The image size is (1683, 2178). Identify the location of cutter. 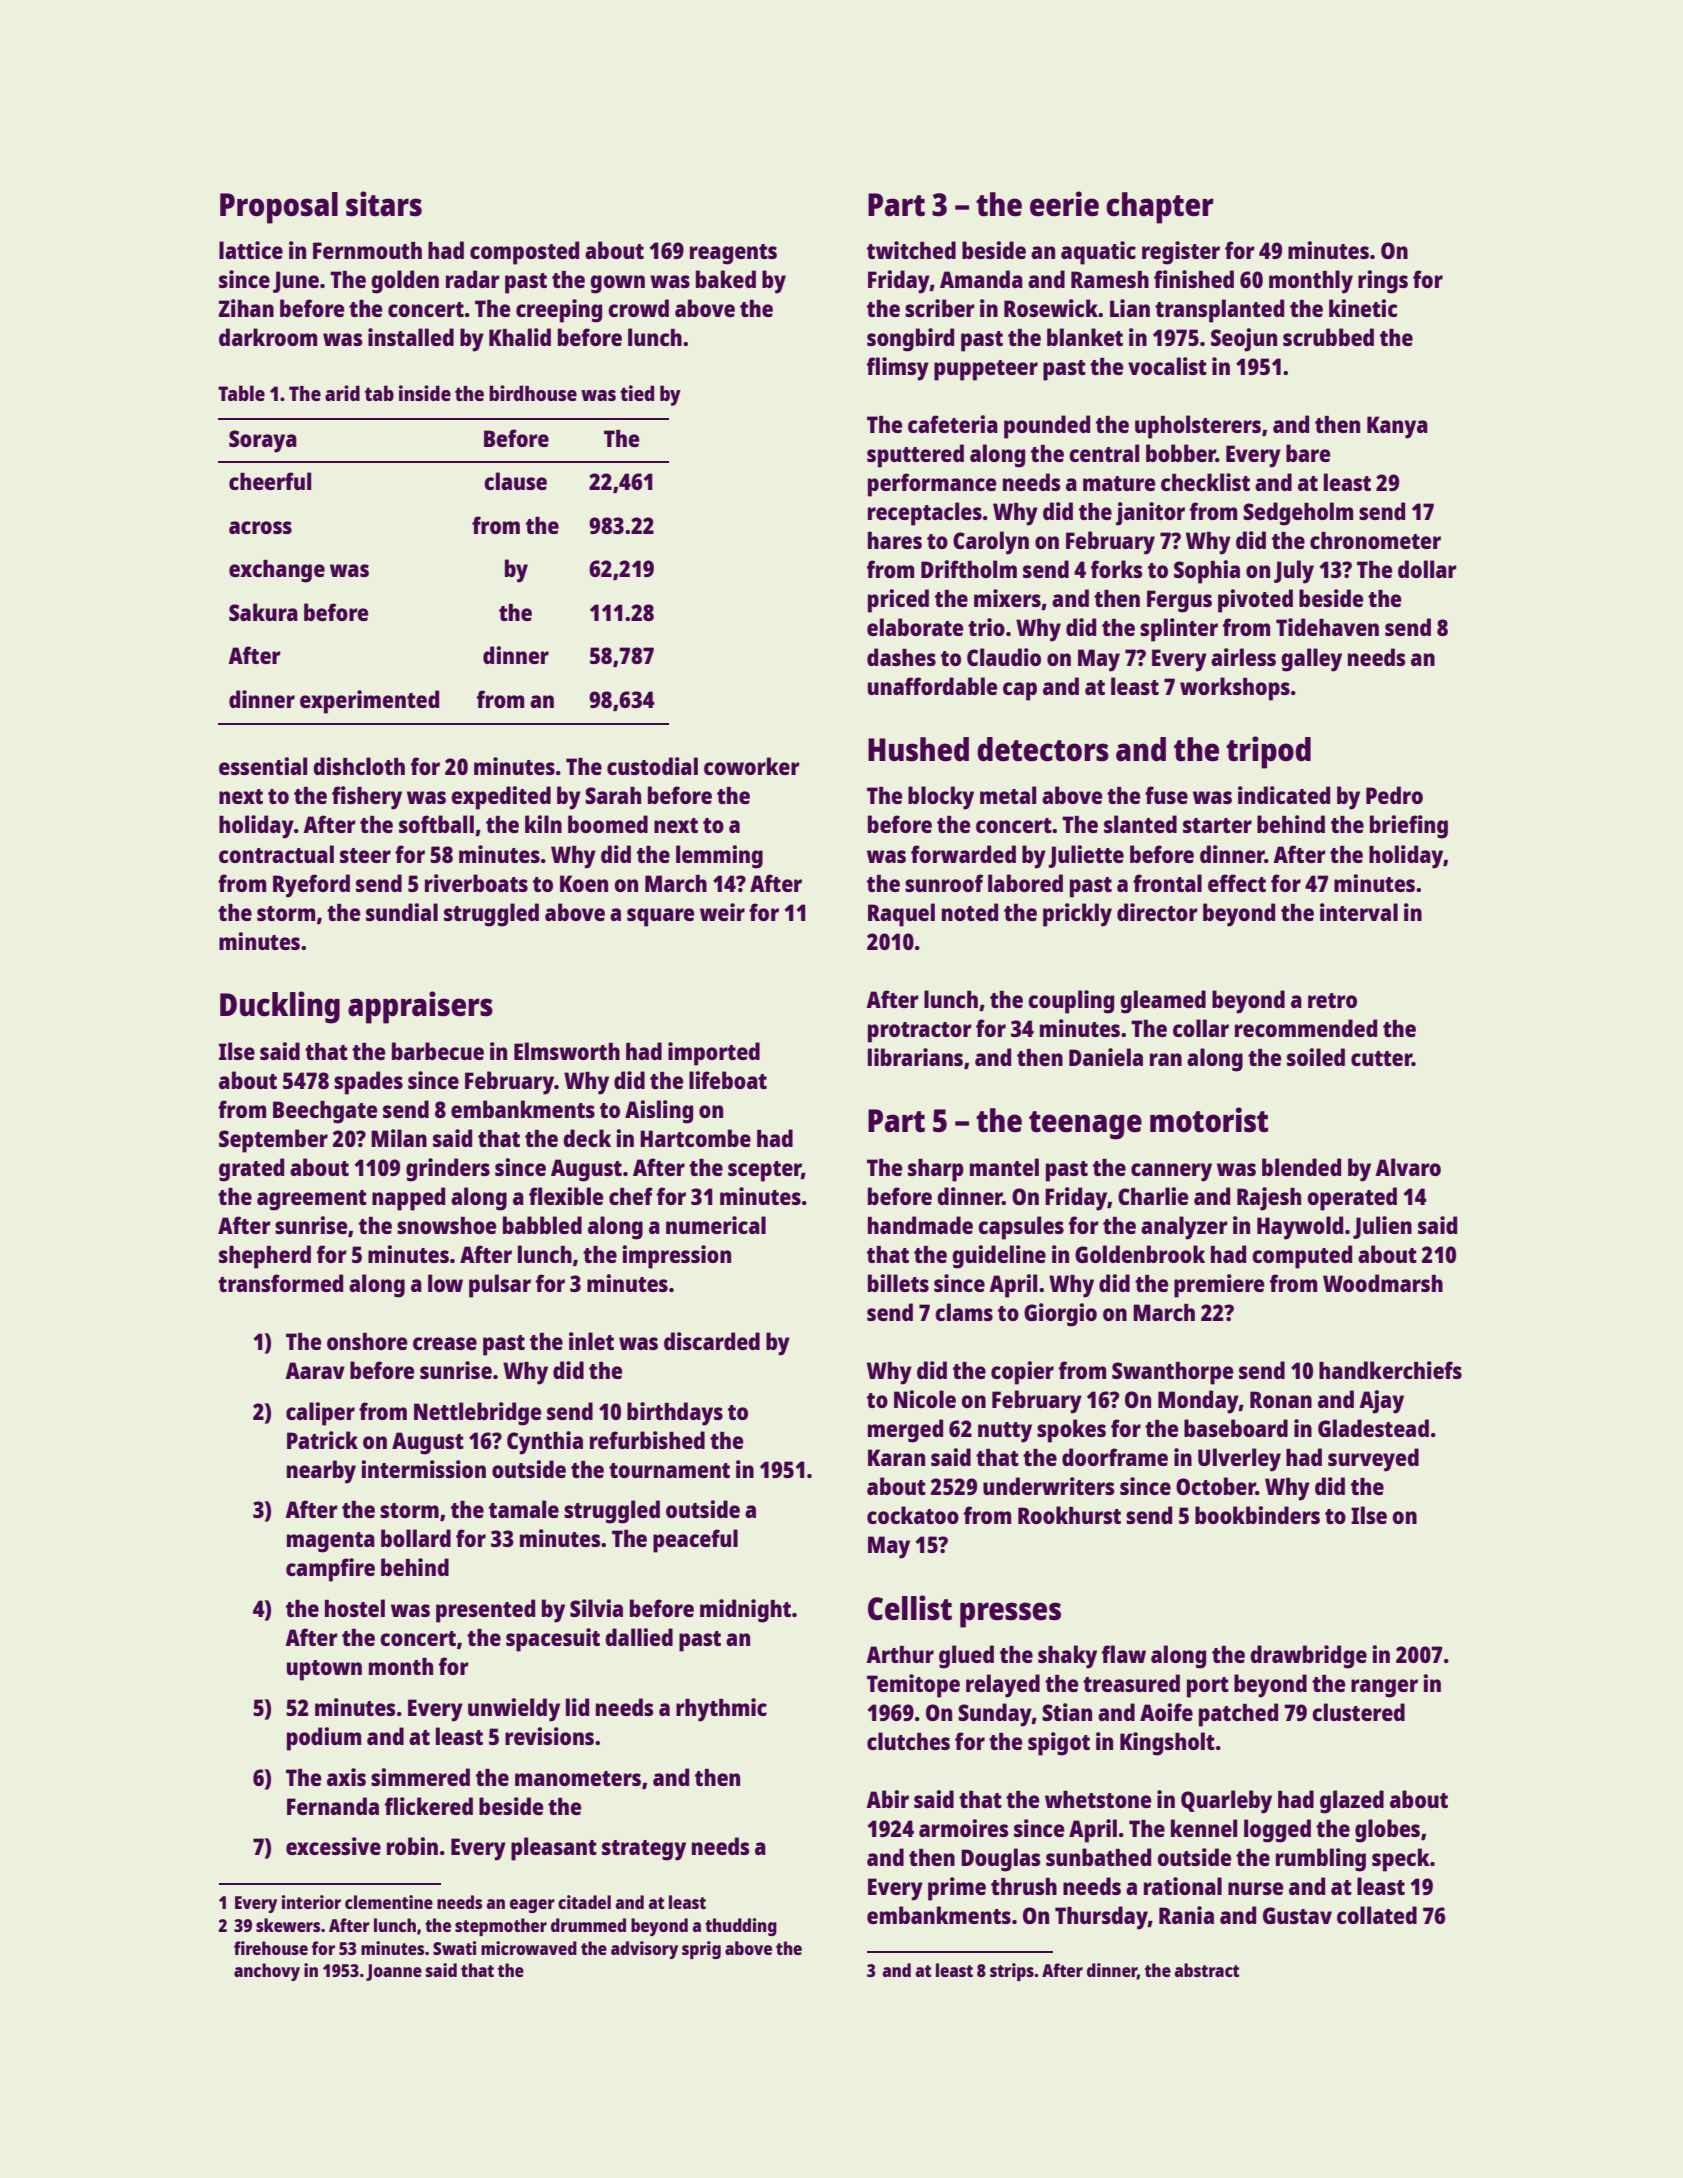
(1381, 1058).
